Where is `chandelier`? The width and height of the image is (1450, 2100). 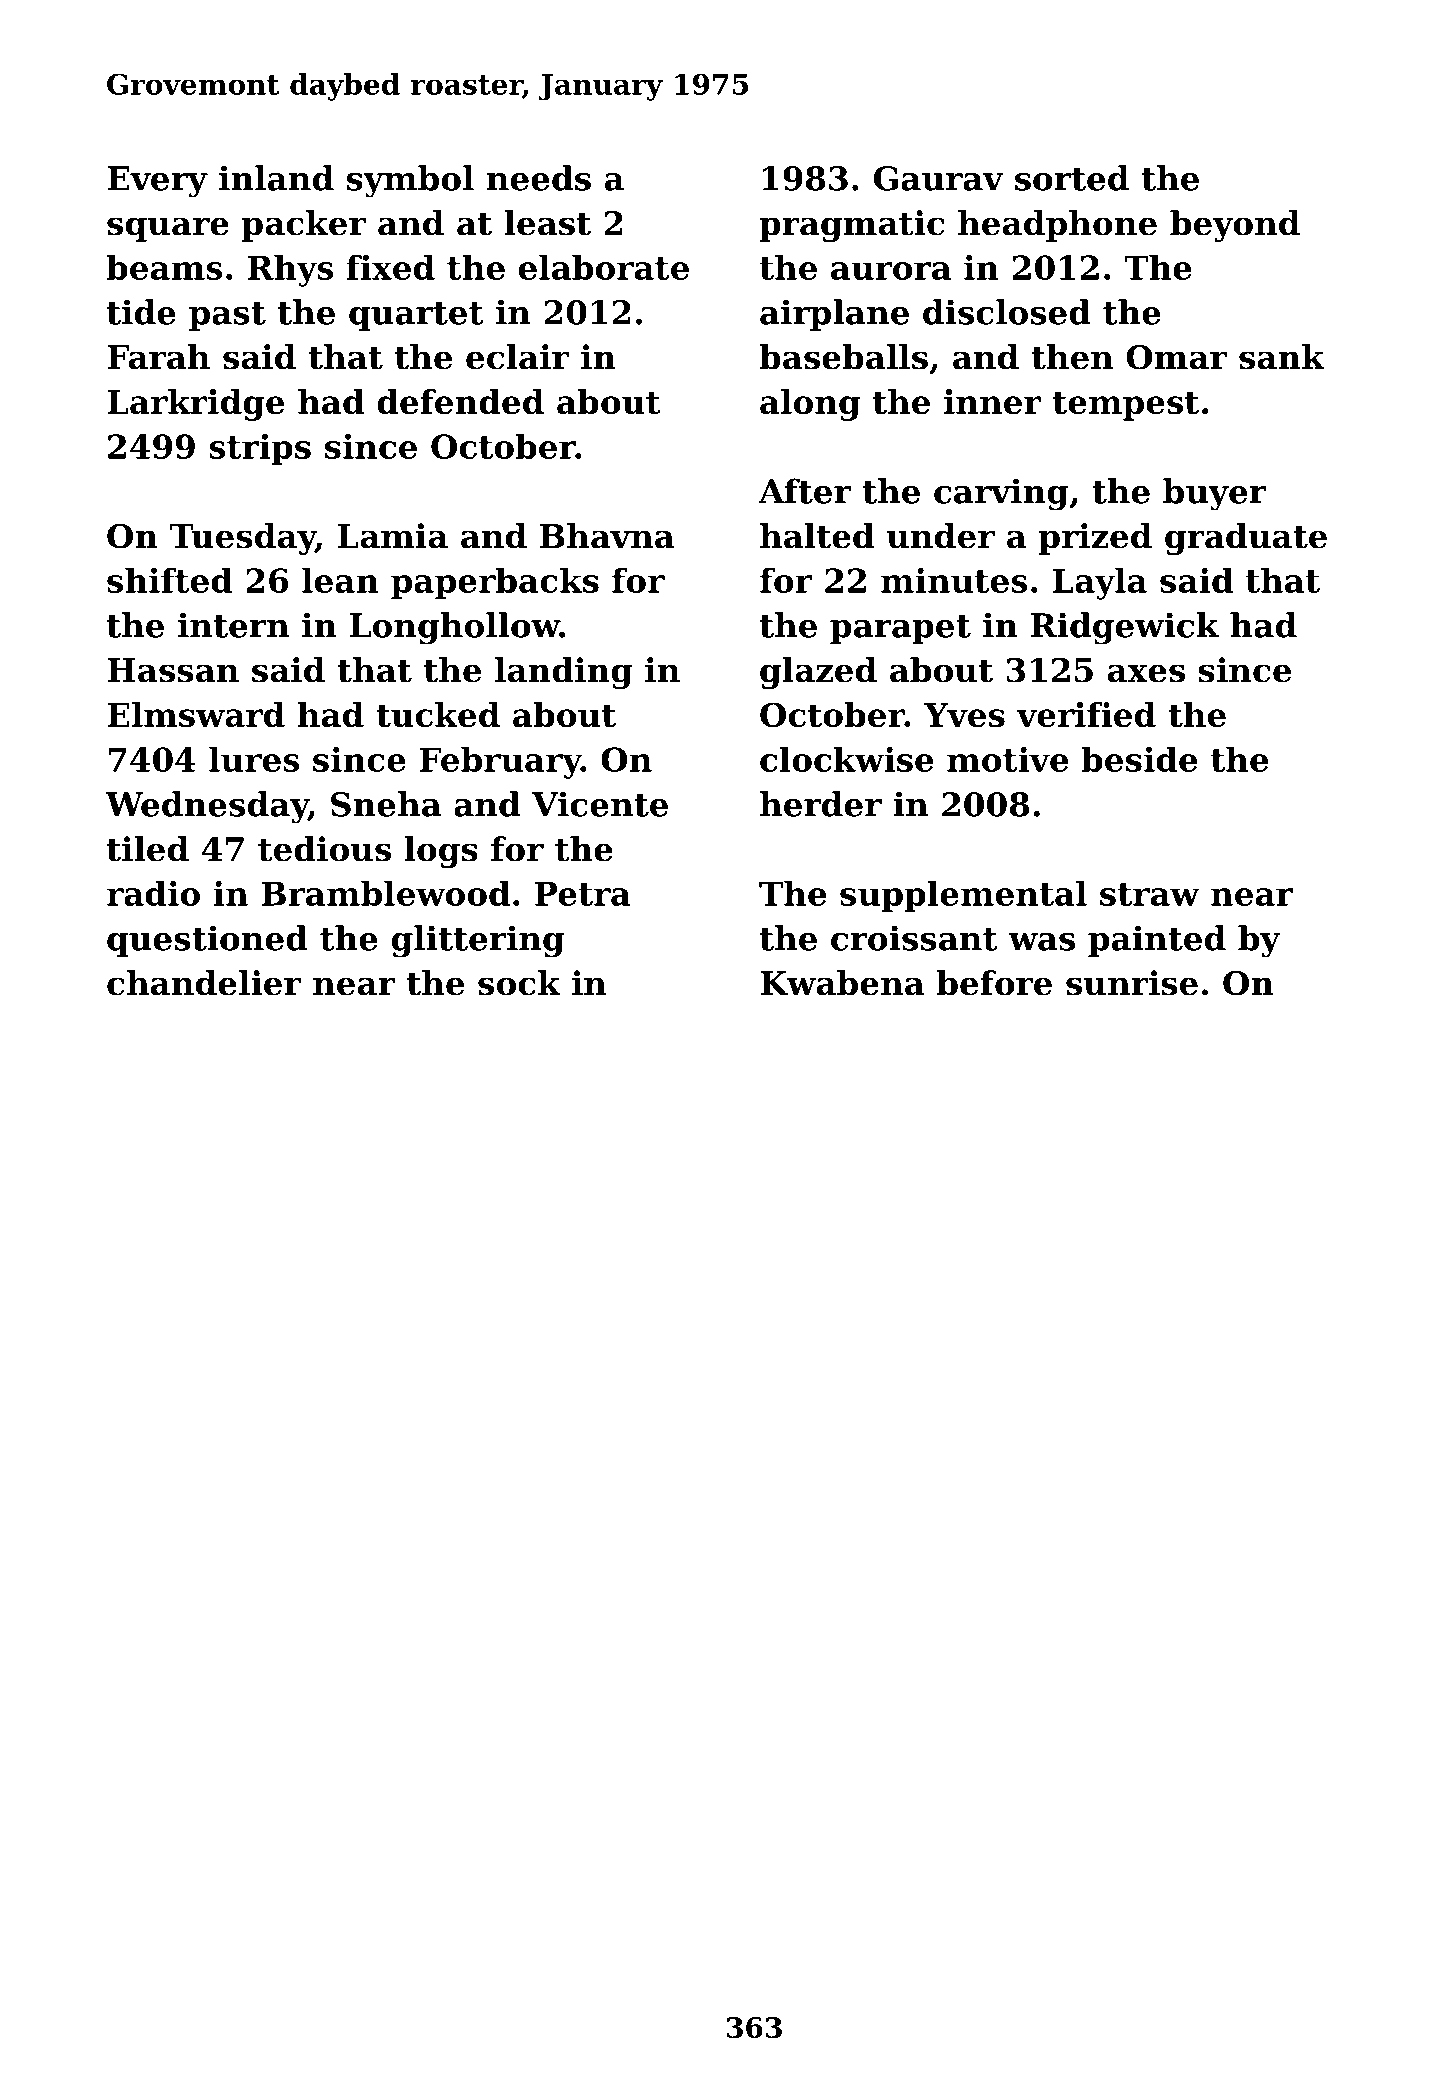
chandelier is located at coordinates (204, 983).
